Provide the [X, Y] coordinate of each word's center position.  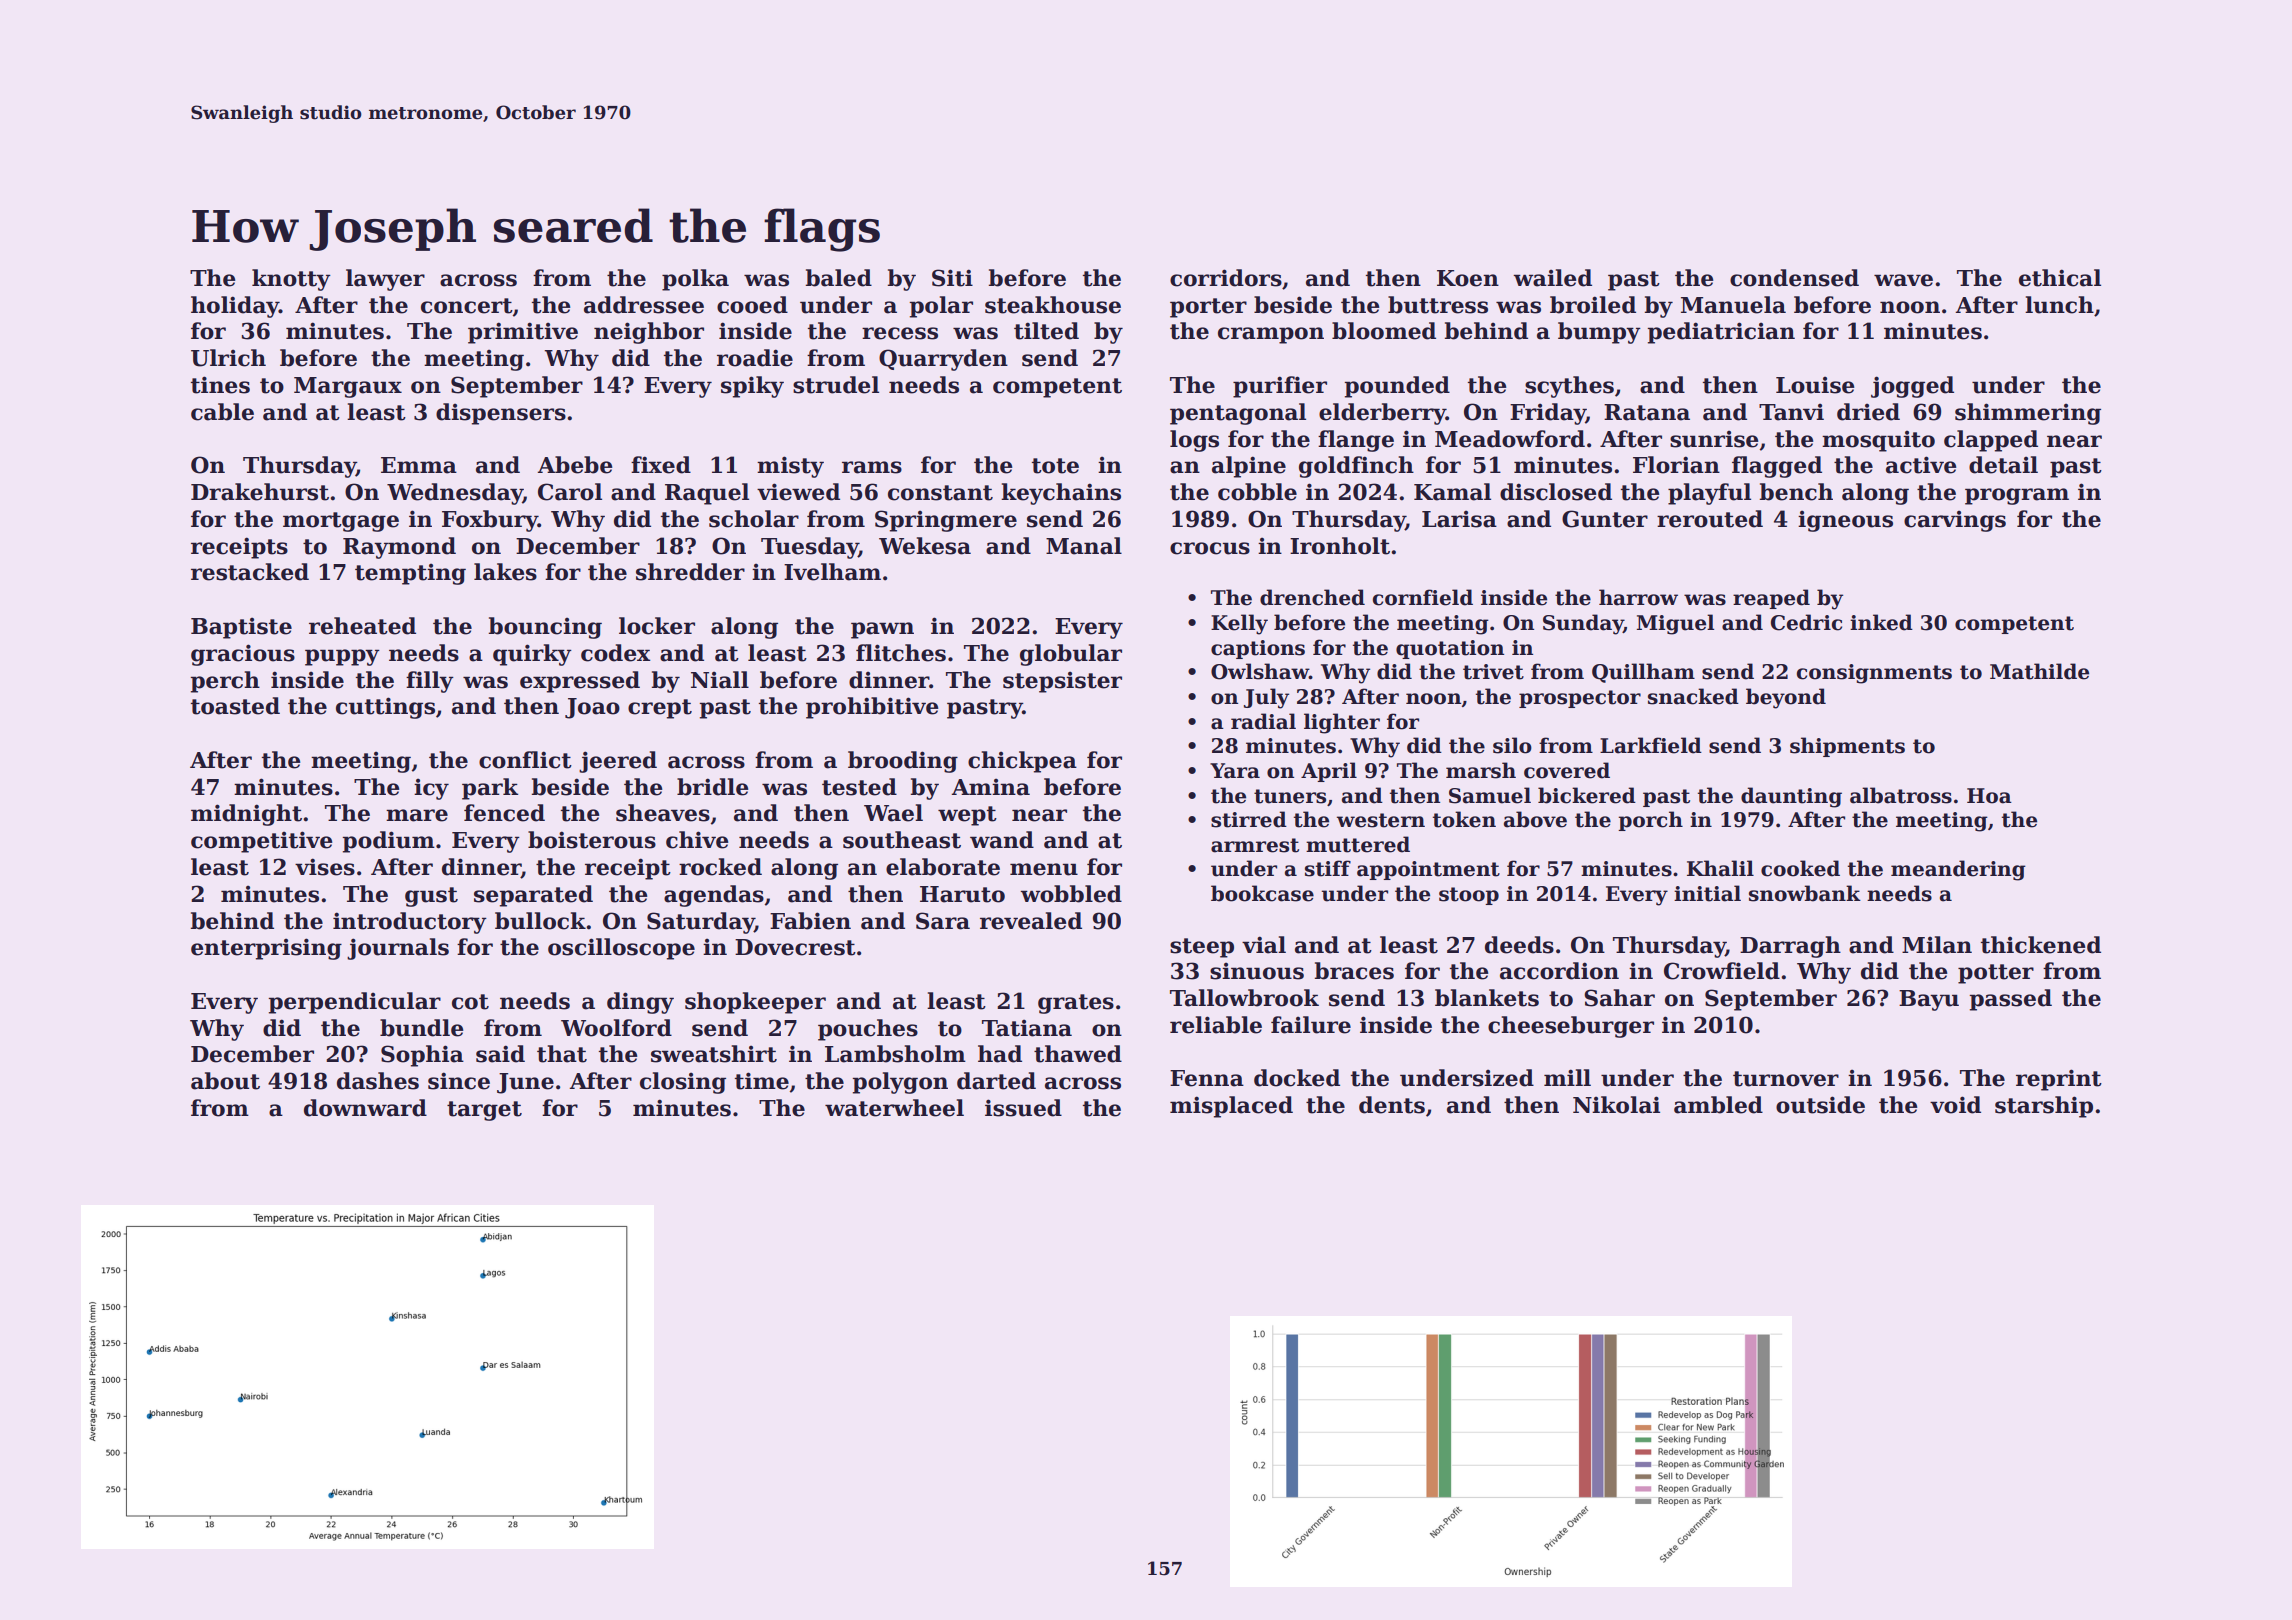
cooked [1800, 868]
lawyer [385, 280]
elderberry [1382, 414]
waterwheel [894, 1108]
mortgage [341, 522]
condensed [1794, 278]
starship [2044, 1107]
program [2017, 496]
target [484, 1111]
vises [325, 867]
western [1381, 820]
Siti [952, 278]
